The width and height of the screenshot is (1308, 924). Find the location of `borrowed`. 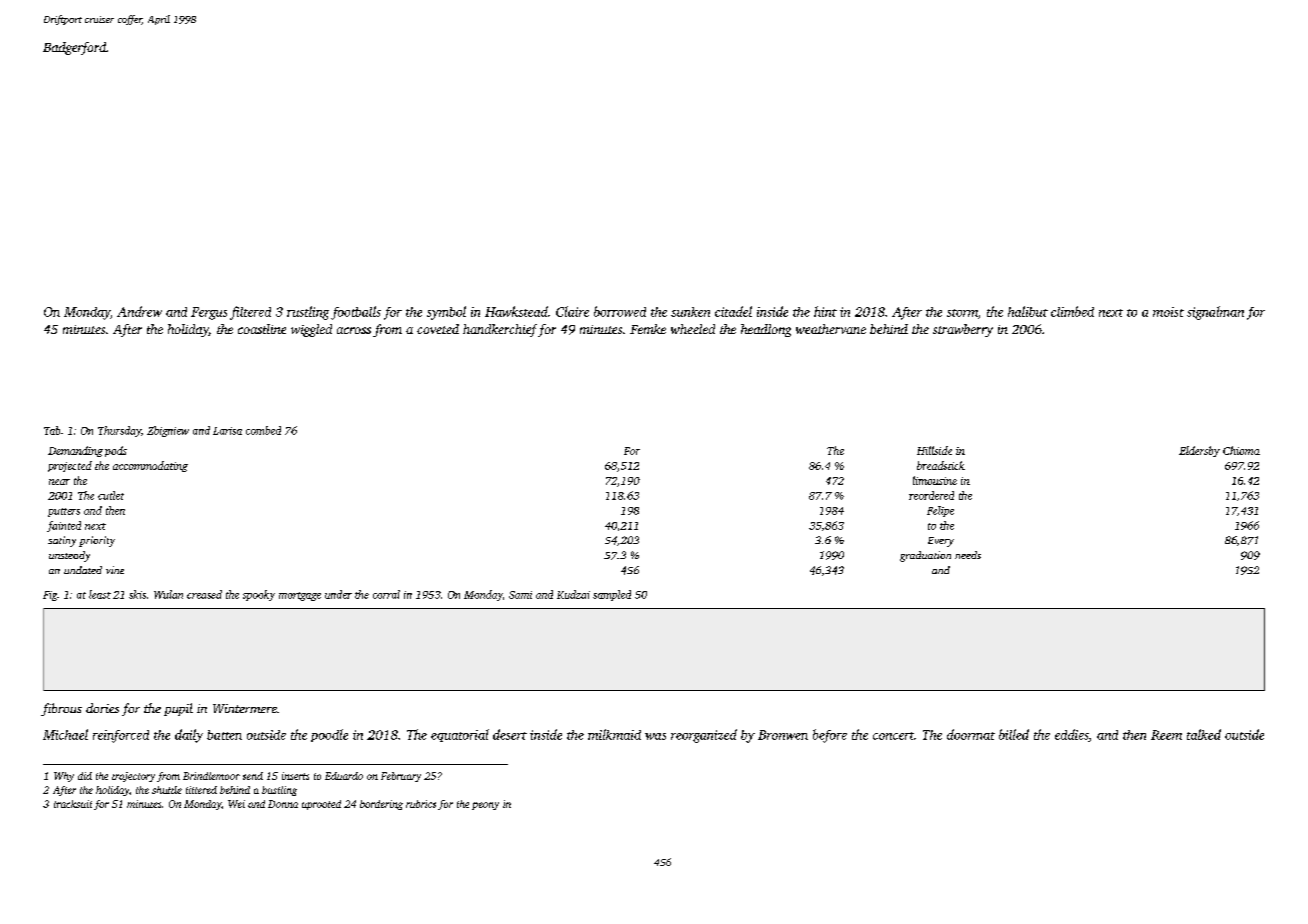

borrowed is located at coordinates (620, 311).
